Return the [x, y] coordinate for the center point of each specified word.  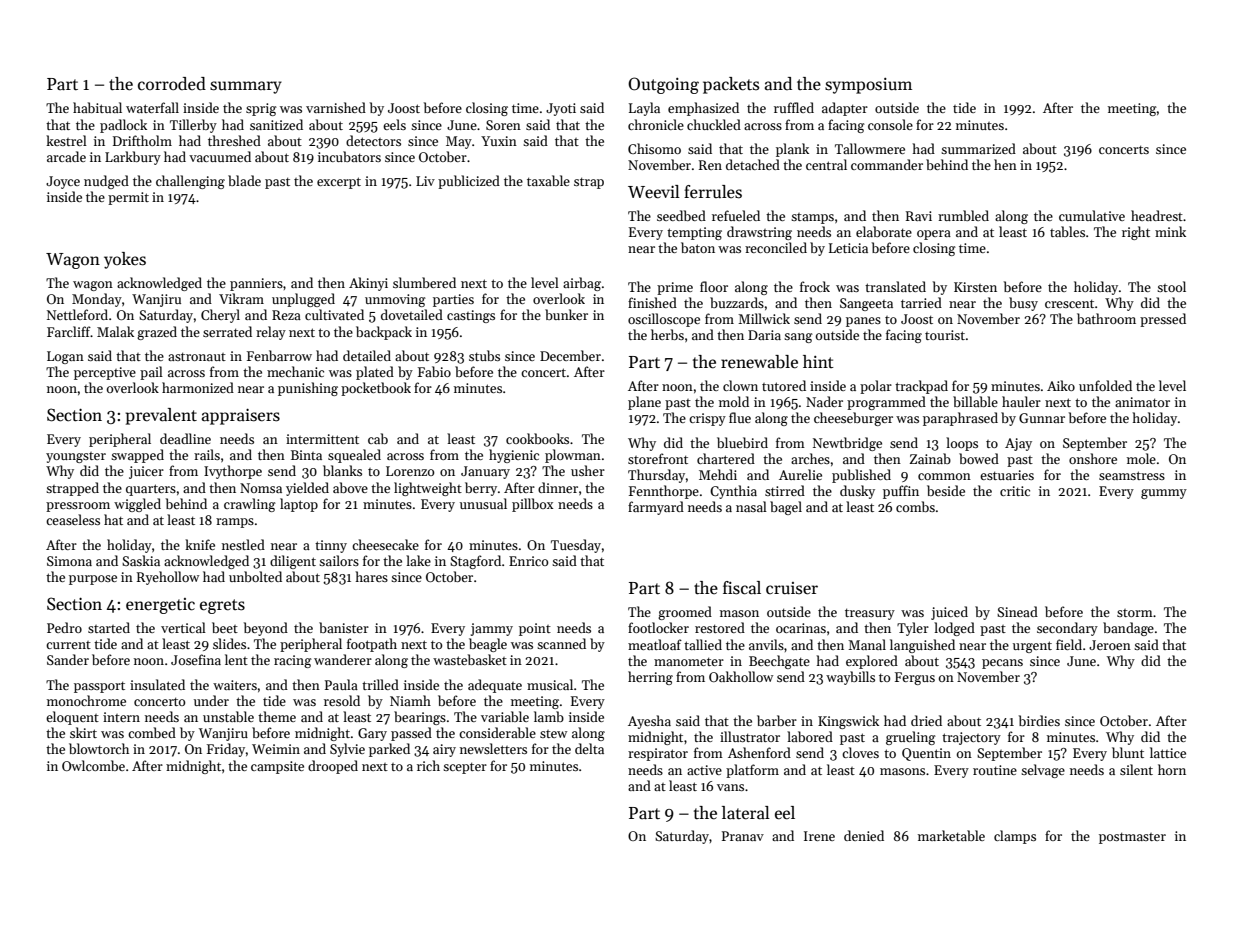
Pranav [743, 836]
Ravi [919, 216]
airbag [582, 284]
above [350, 487]
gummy [1164, 494]
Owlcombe [93, 765]
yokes [125, 260]
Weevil [654, 192]
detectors [373, 140]
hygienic [514, 456]
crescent [1069, 303]
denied [864, 835]
